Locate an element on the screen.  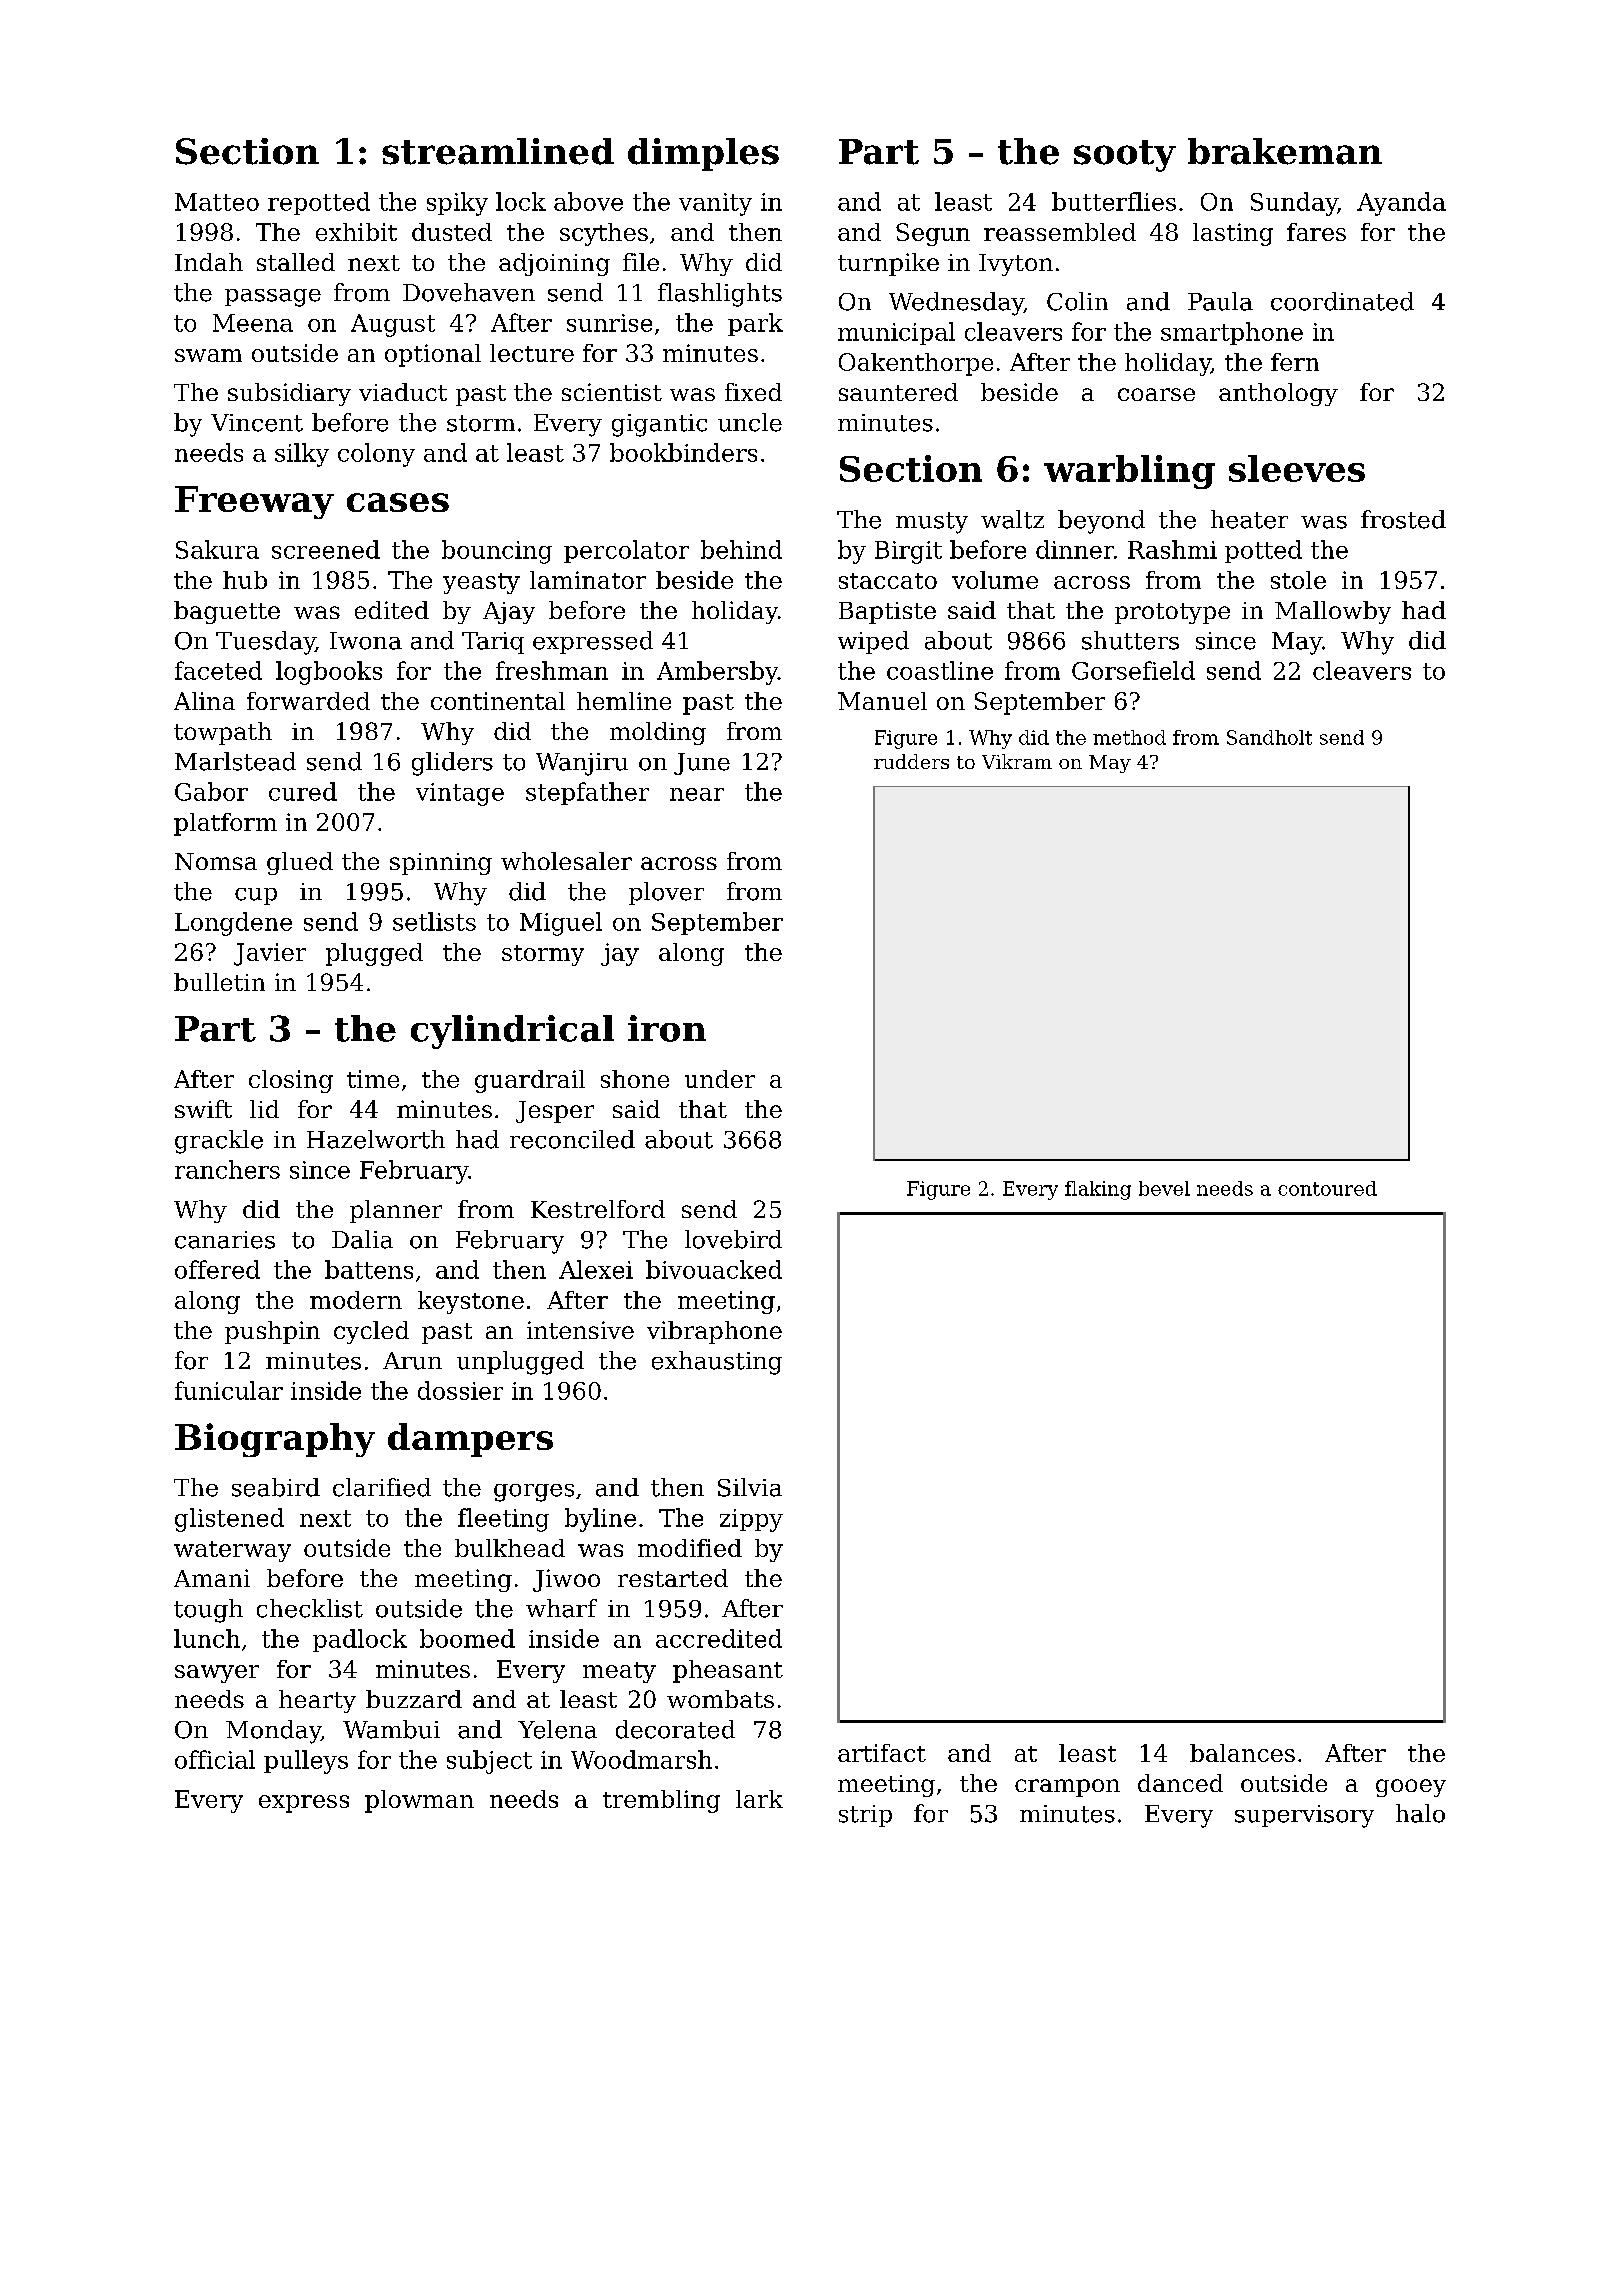
logbooks is located at coordinates (329, 673).
